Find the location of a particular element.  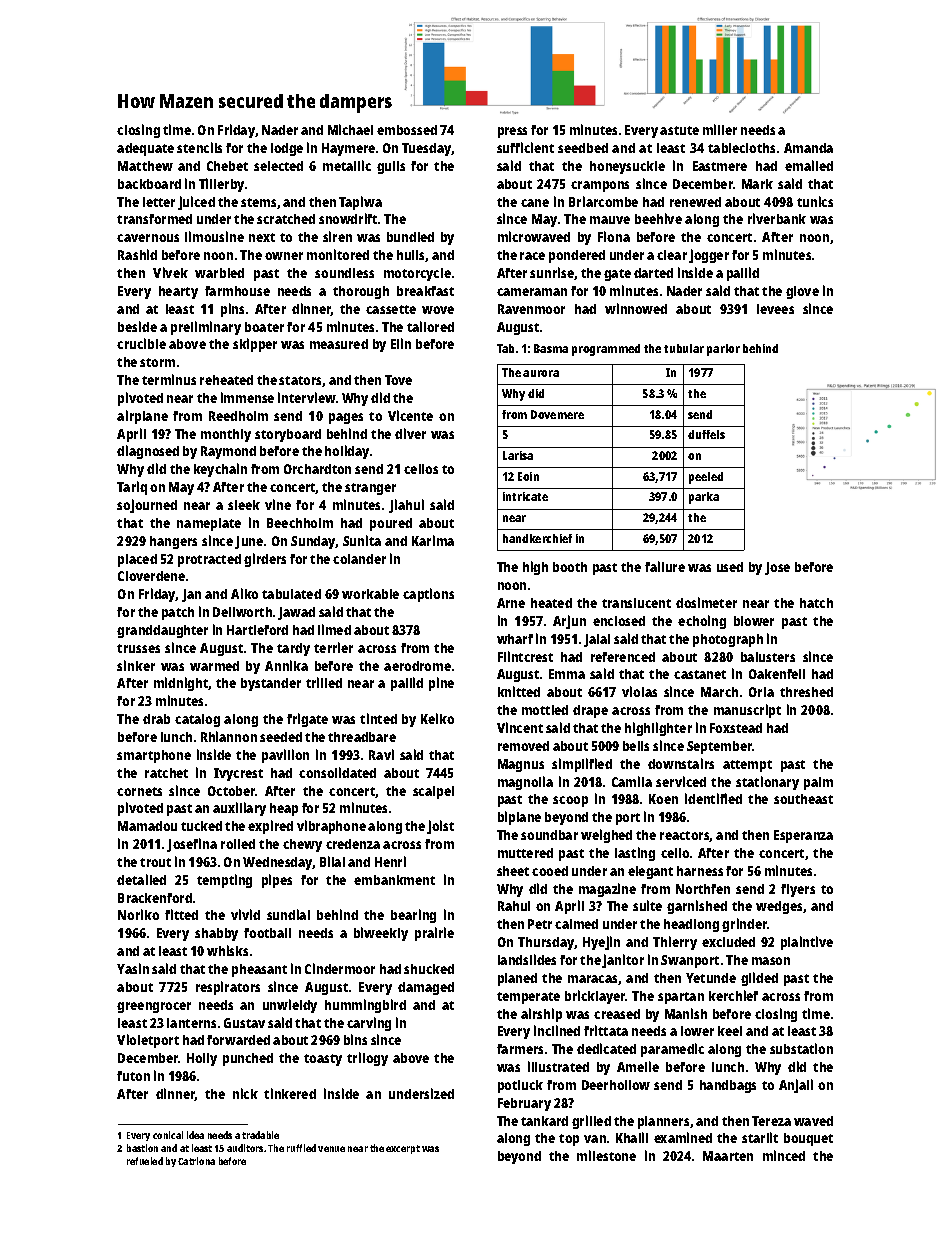

Ivycrest is located at coordinates (238, 774).
